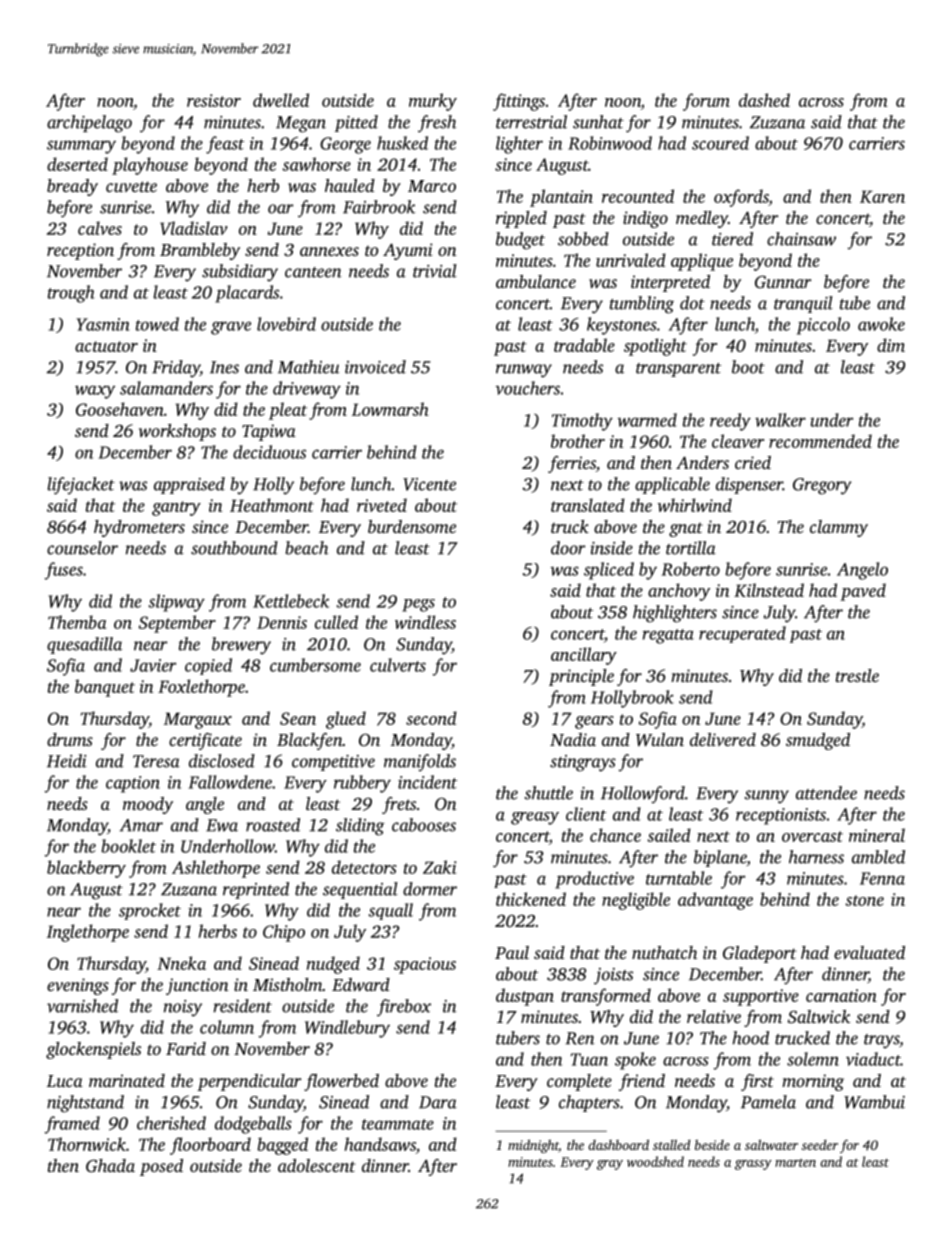 Image resolution: width=952 pixels, height=1233 pixels. I want to click on Karen, so click(882, 196).
